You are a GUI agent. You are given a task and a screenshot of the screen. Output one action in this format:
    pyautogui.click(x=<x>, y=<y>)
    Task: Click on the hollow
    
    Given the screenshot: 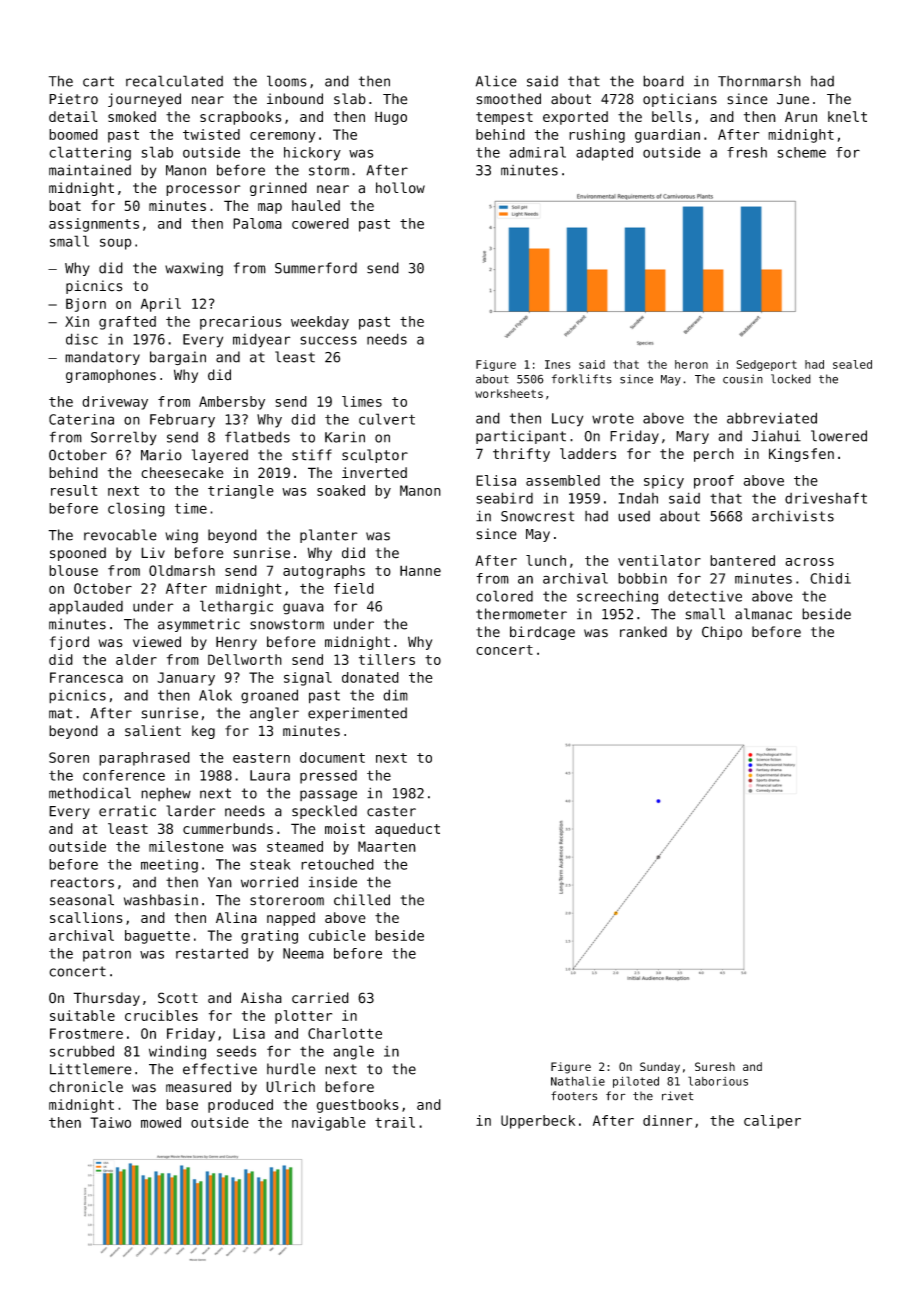 What is the action you would take?
    pyautogui.click(x=400, y=188)
